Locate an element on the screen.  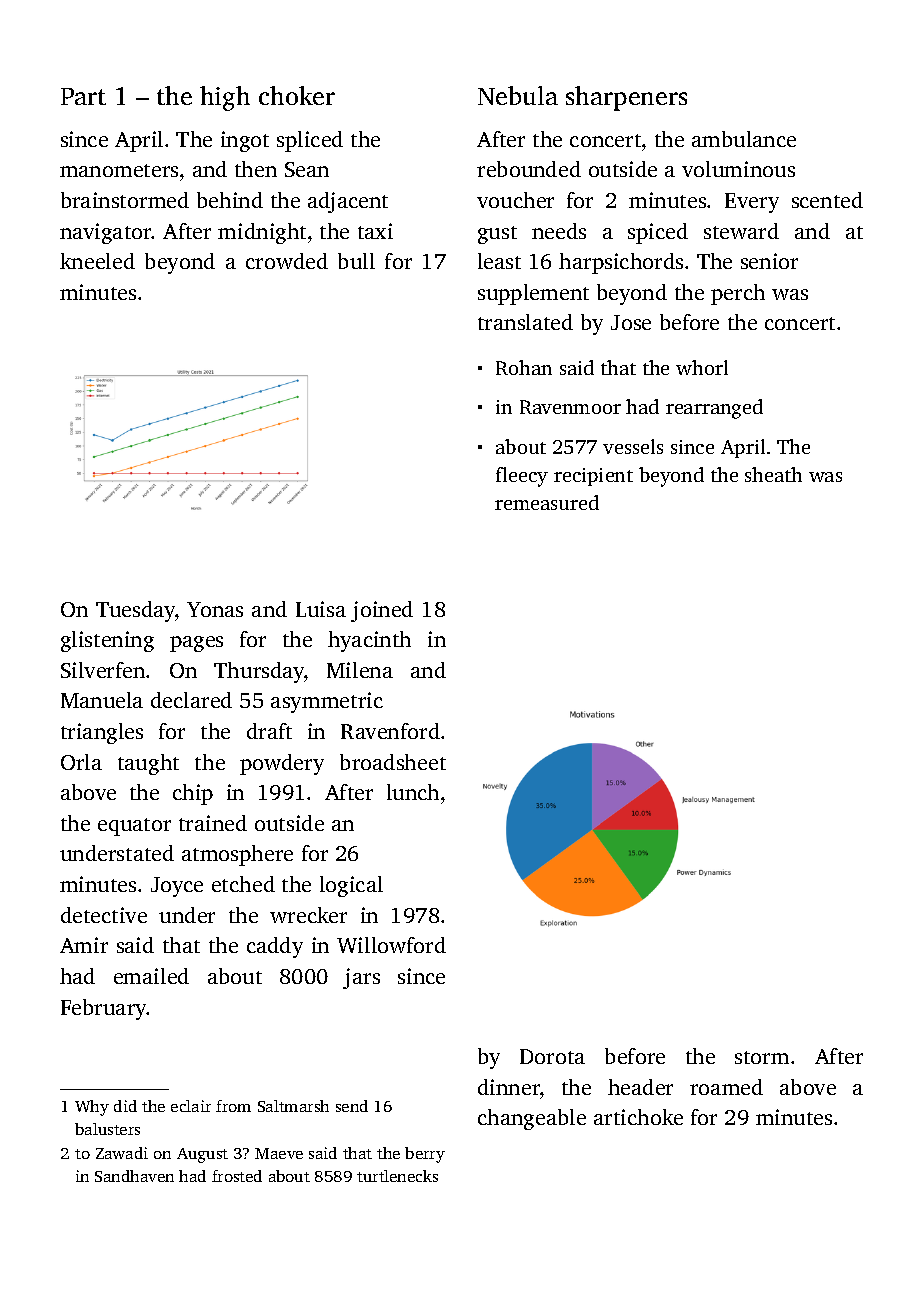
lunch is located at coordinates (413, 792).
